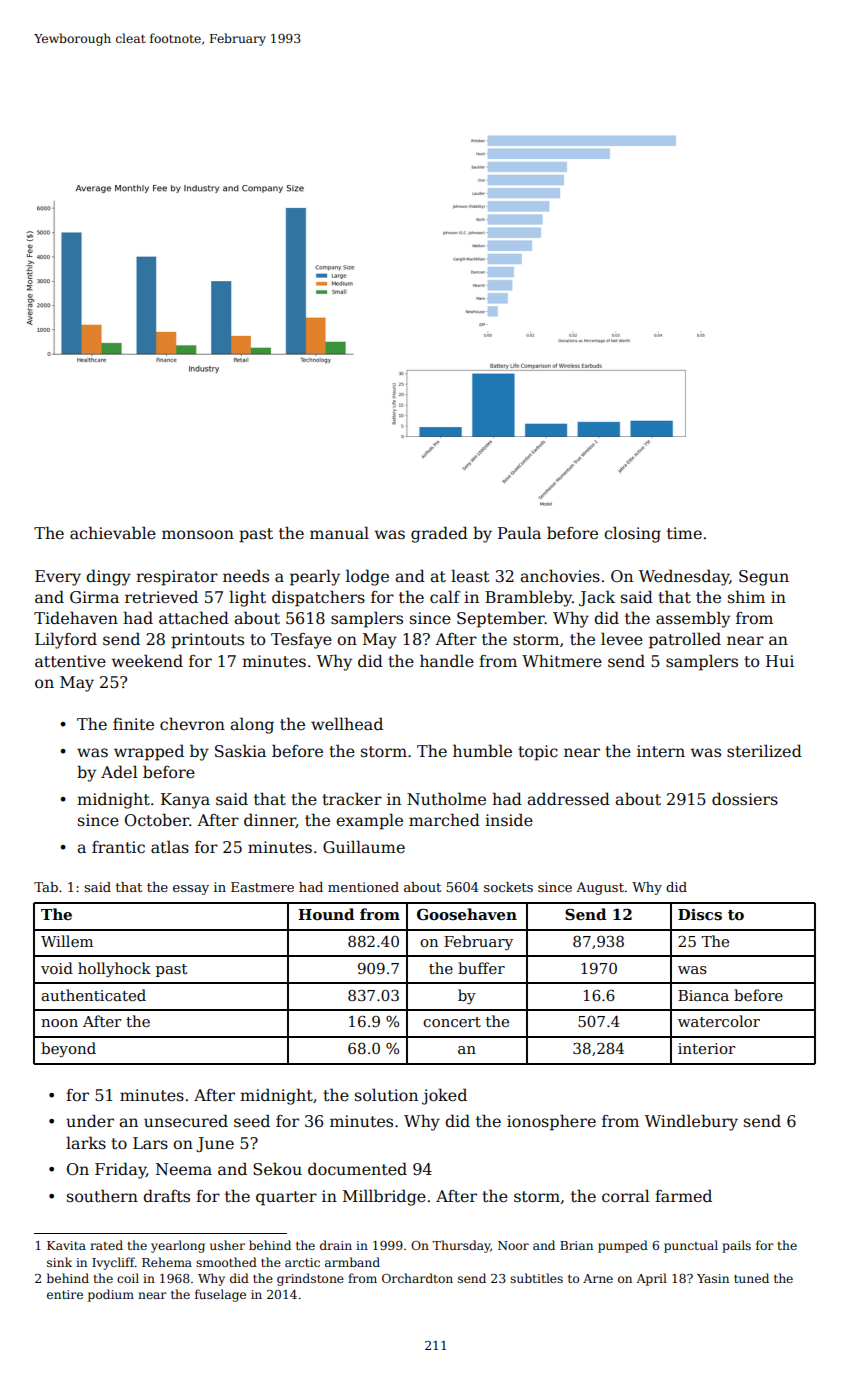 The height and width of the screenshot is (1400, 849). What do you see at coordinates (65, 1294) in the screenshot?
I see `entire` at bounding box center [65, 1294].
